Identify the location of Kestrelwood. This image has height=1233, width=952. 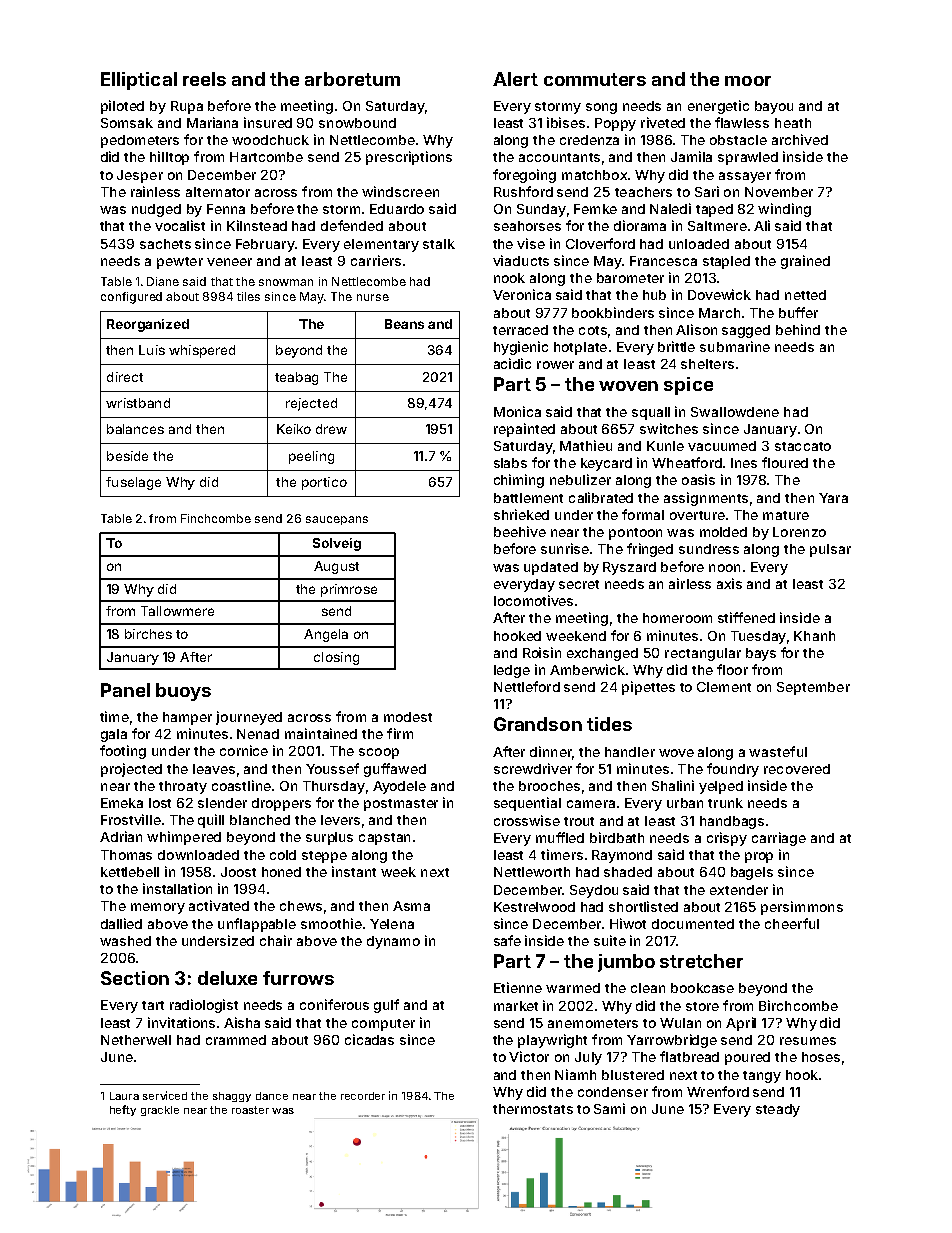
(534, 907).
